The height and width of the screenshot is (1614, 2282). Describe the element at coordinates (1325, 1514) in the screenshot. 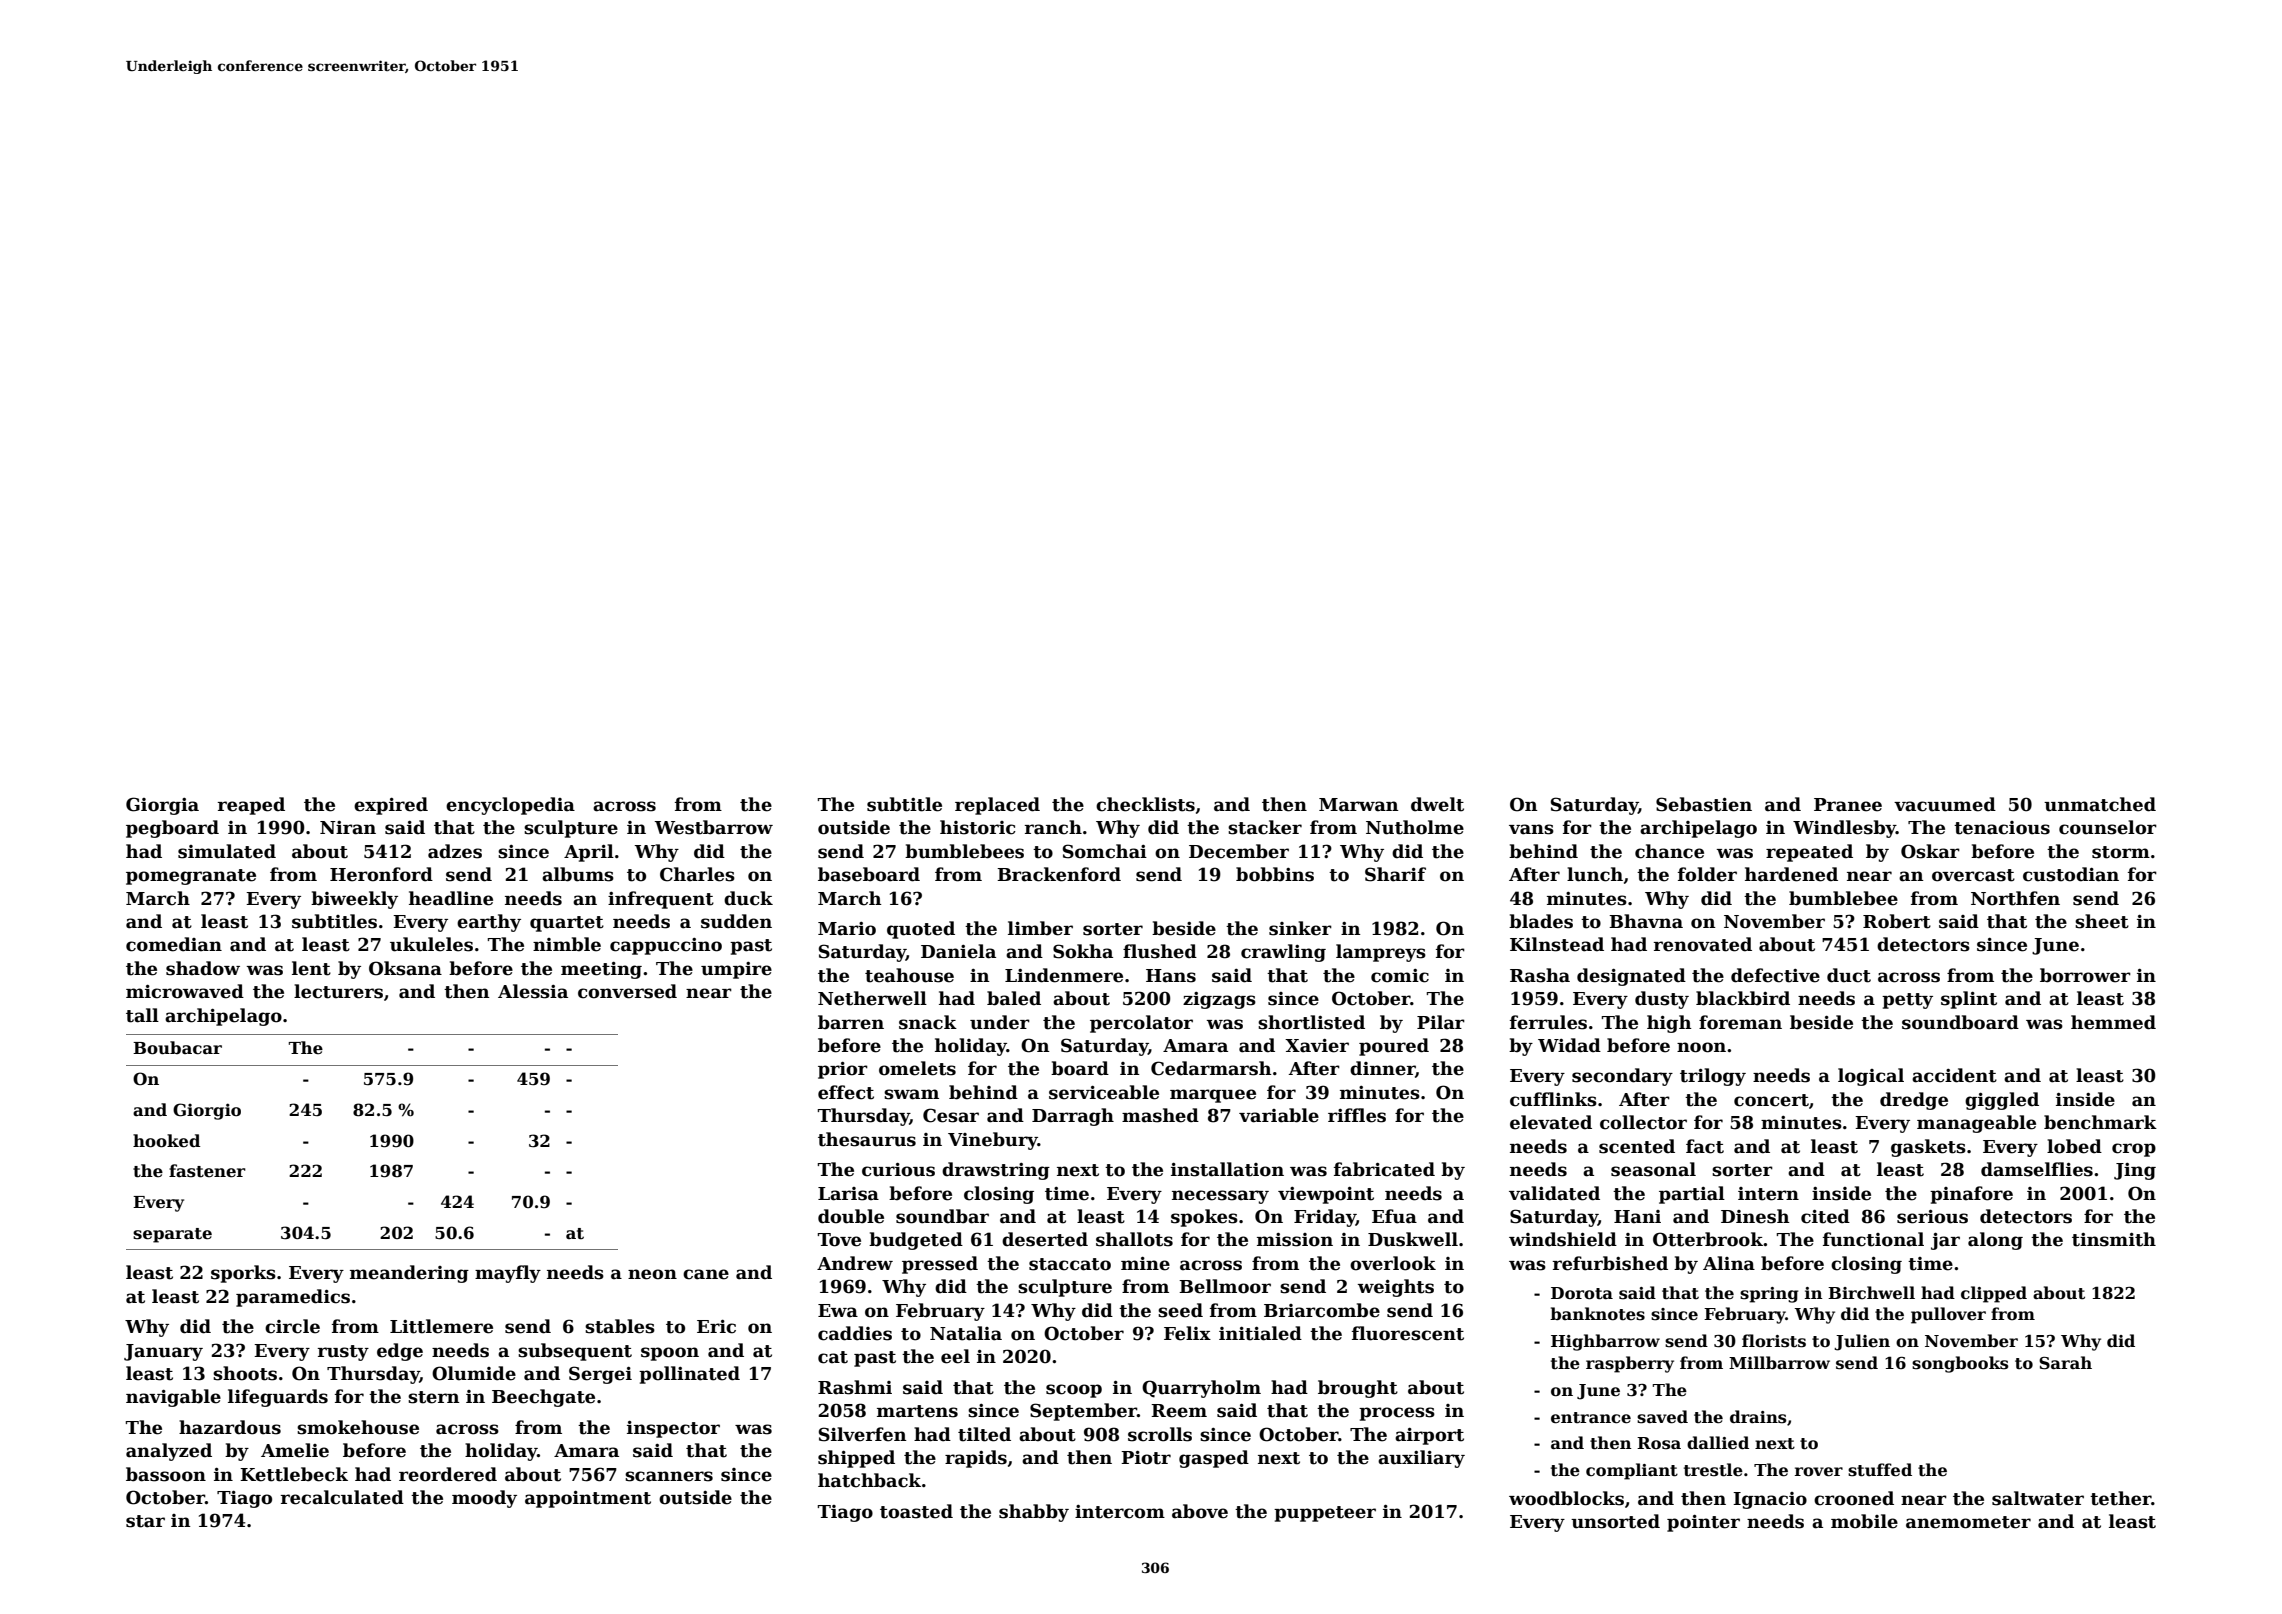

I see `puppeteer` at that location.
